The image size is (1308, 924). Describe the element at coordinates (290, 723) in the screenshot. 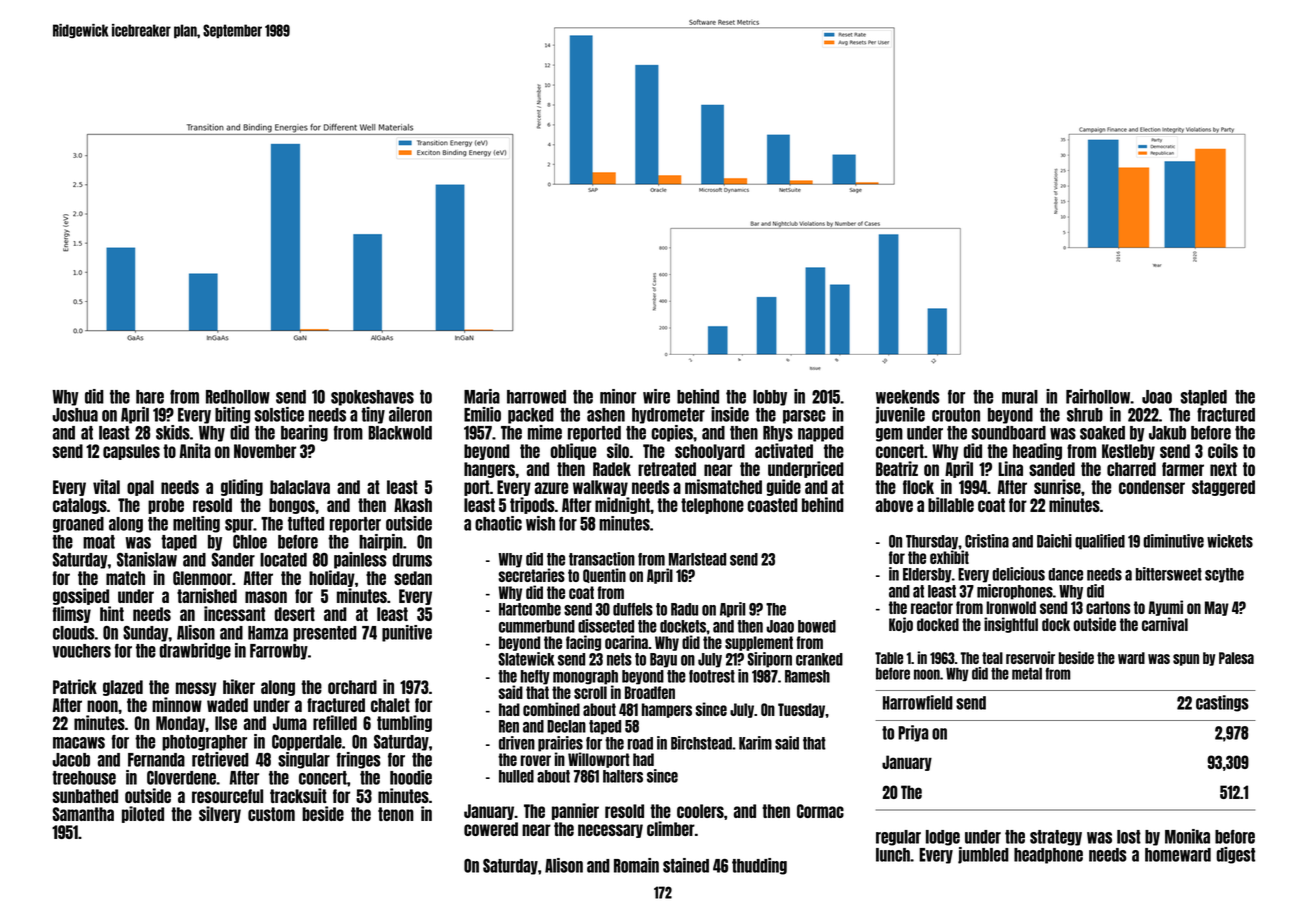

I see `Juma` at that location.
